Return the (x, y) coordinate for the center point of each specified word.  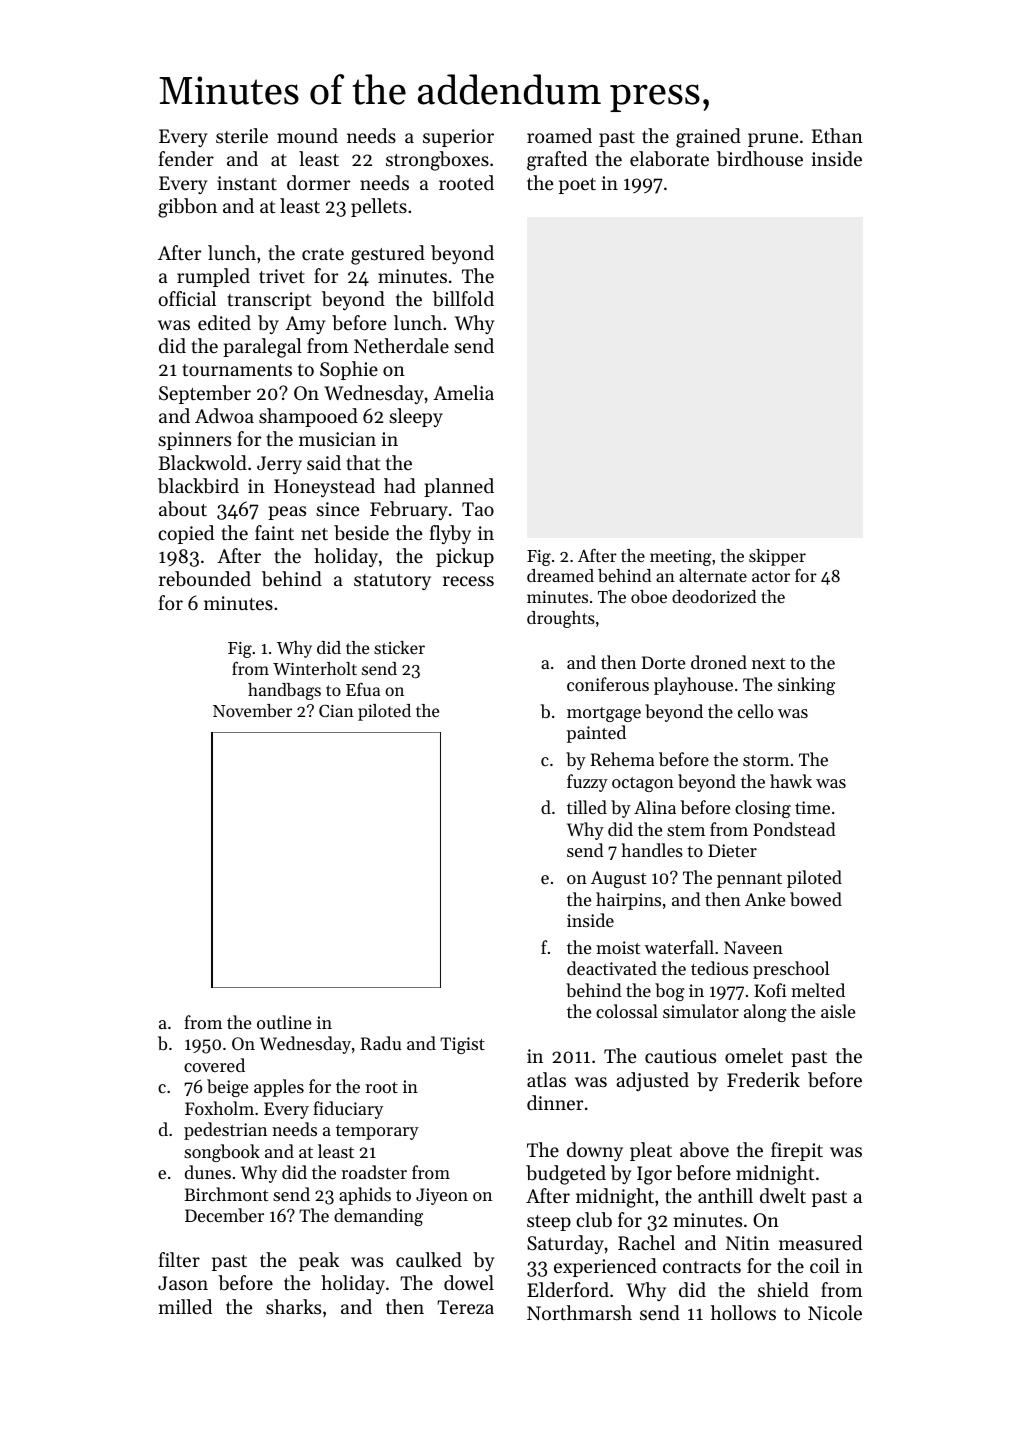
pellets (379, 207)
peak (319, 1261)
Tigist (462, 1045)
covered (214, 1065)
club (594, 1220)
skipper (777, 557)
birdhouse (760, 159)
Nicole (835, 1312)
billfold (463, 299)
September (205, 394)
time (812, 807)
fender (186, 158)
